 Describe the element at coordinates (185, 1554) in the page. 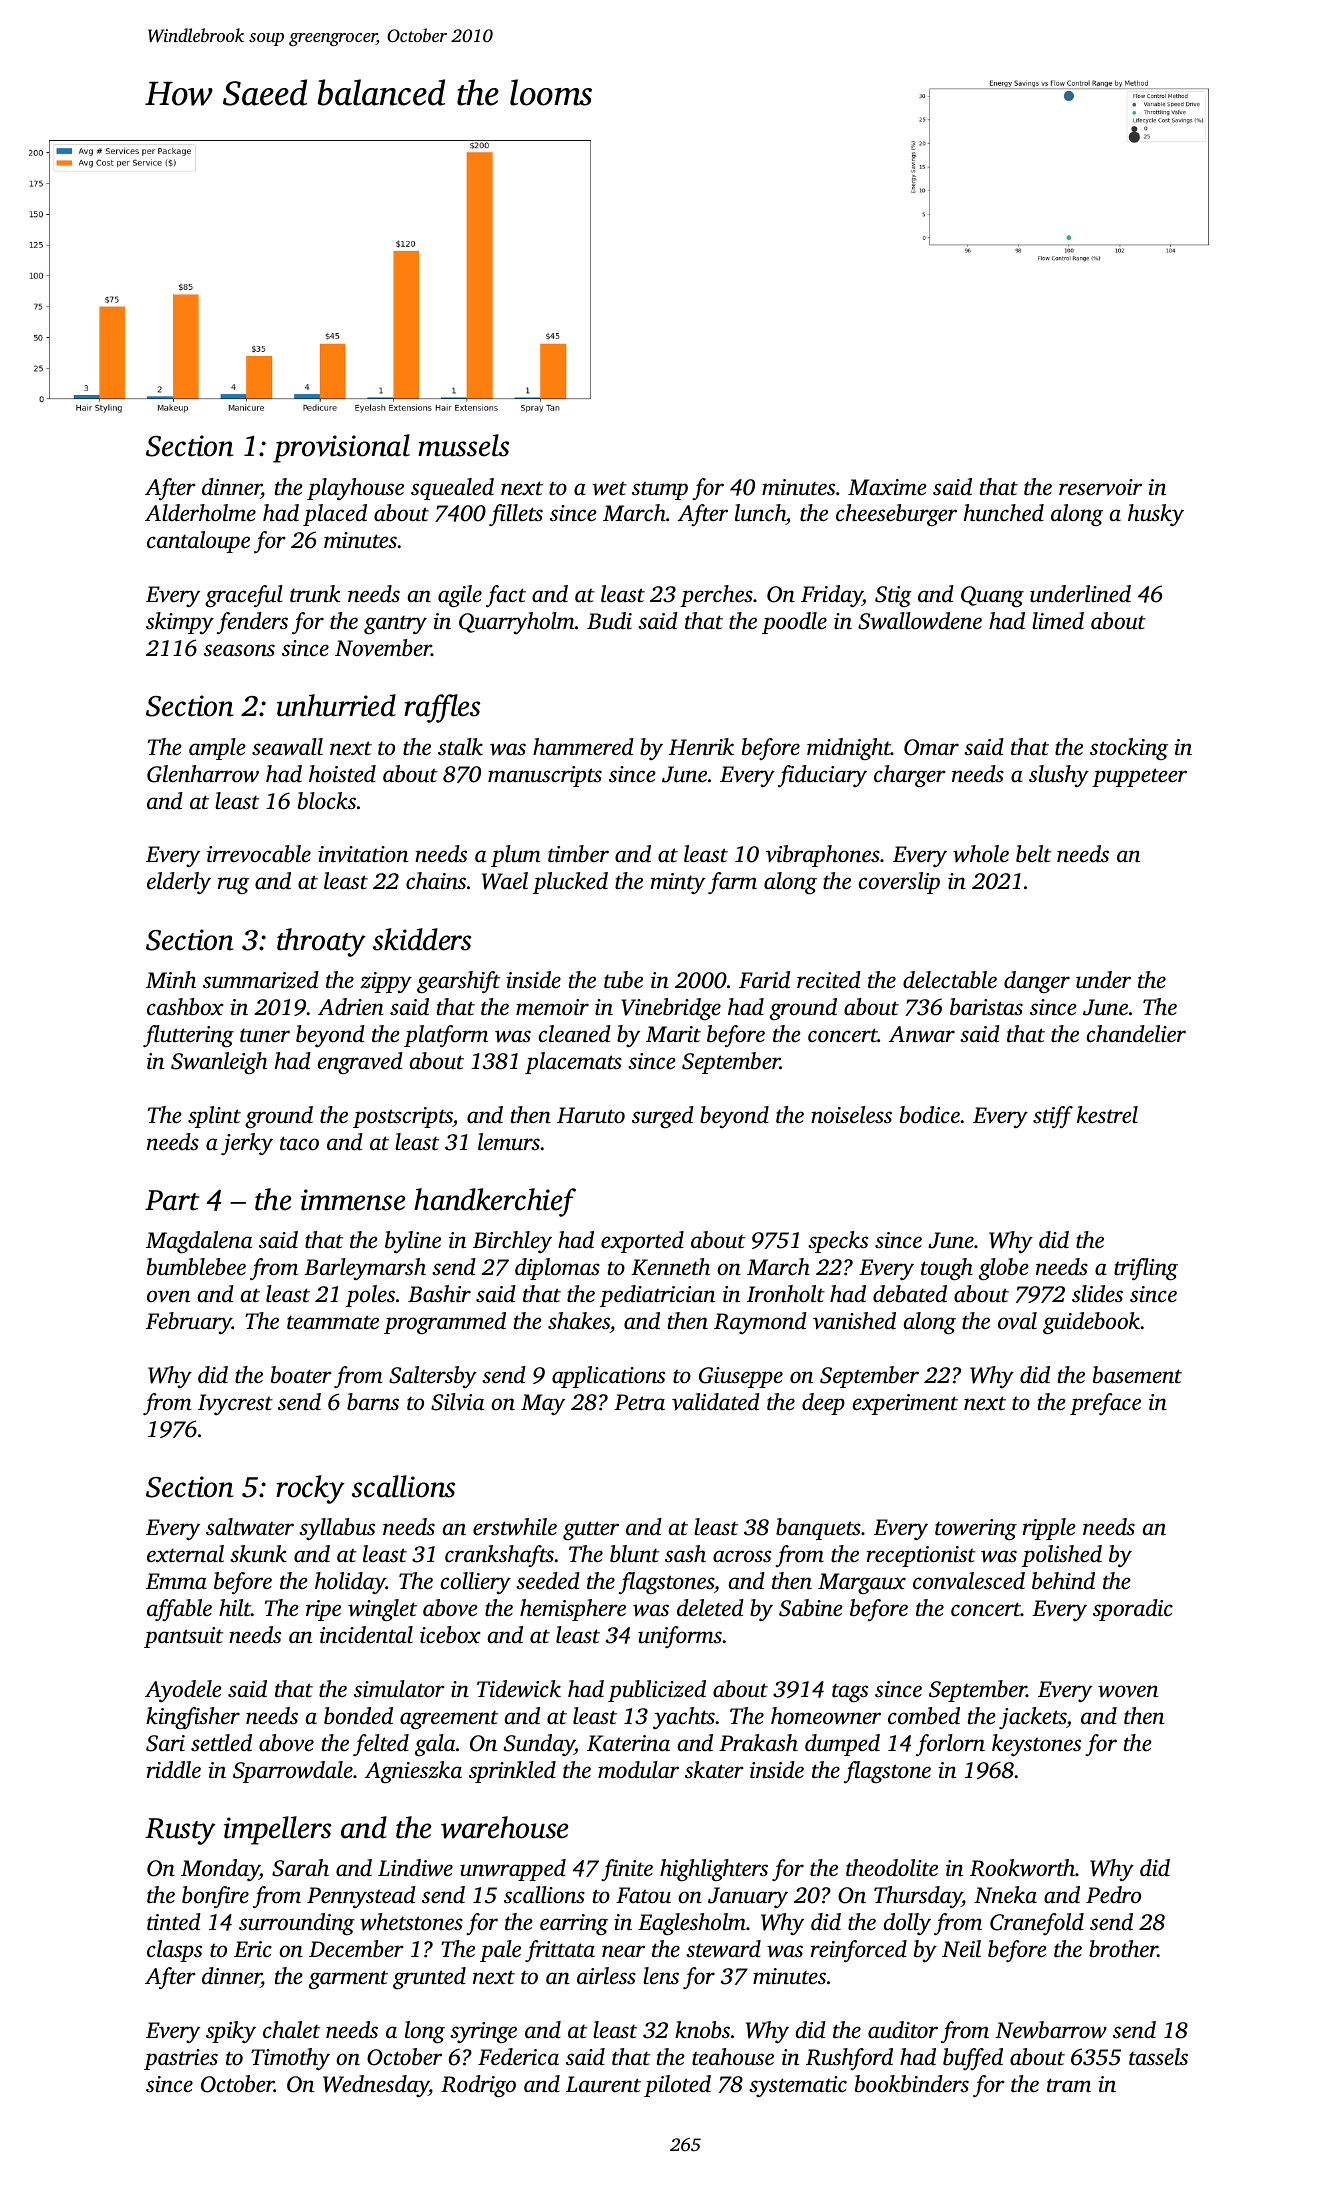

I see `external` at that location.
